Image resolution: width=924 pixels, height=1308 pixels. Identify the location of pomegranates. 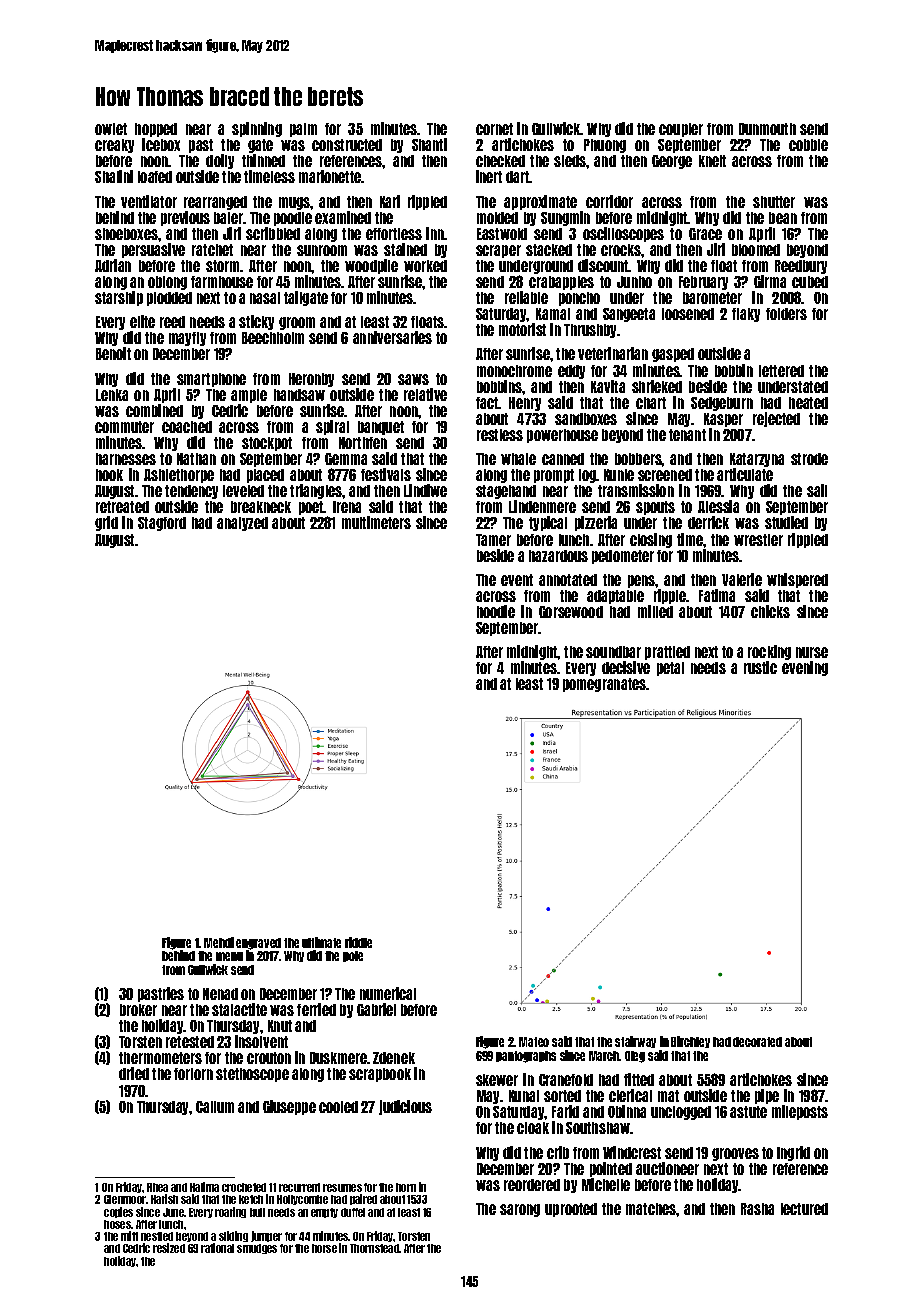
(604, 685).
